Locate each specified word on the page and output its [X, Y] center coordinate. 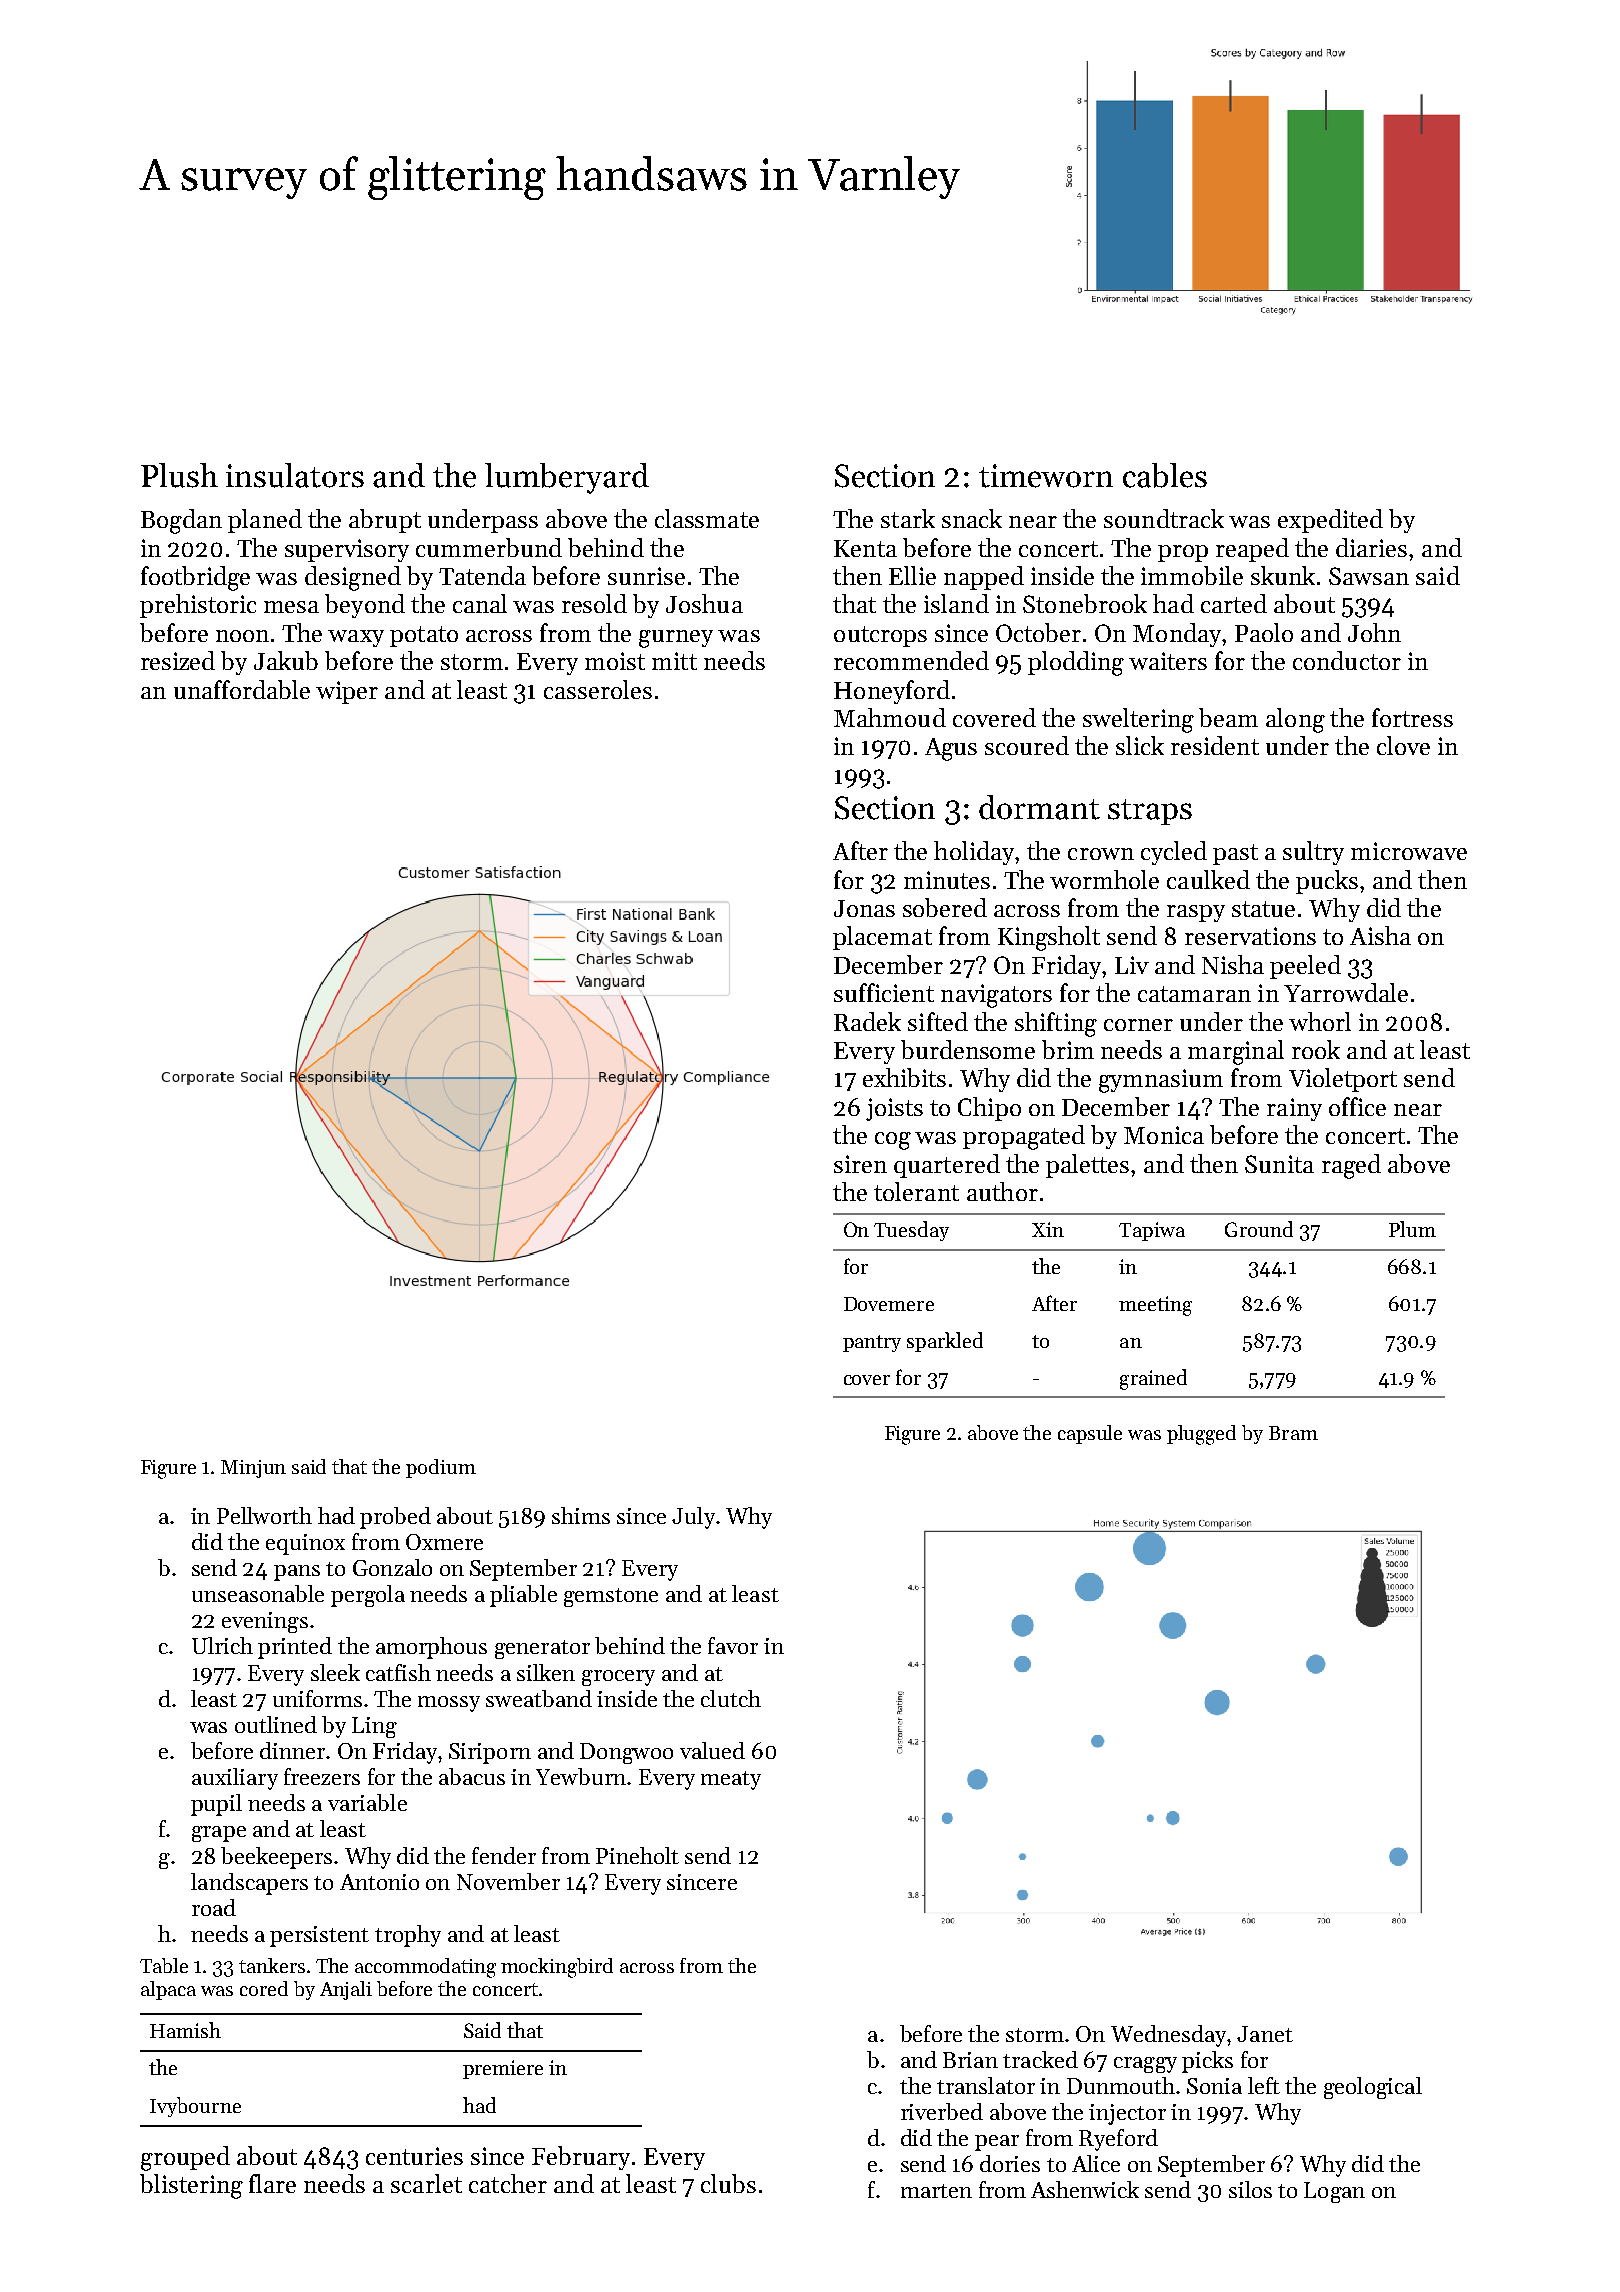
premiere [503, 2069]
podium [441, 1468]
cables [1165, 475]
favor [733, 1645]
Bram [1293, 1433]
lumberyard [567, 478]
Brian [970, 2060]
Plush [179, 475]
